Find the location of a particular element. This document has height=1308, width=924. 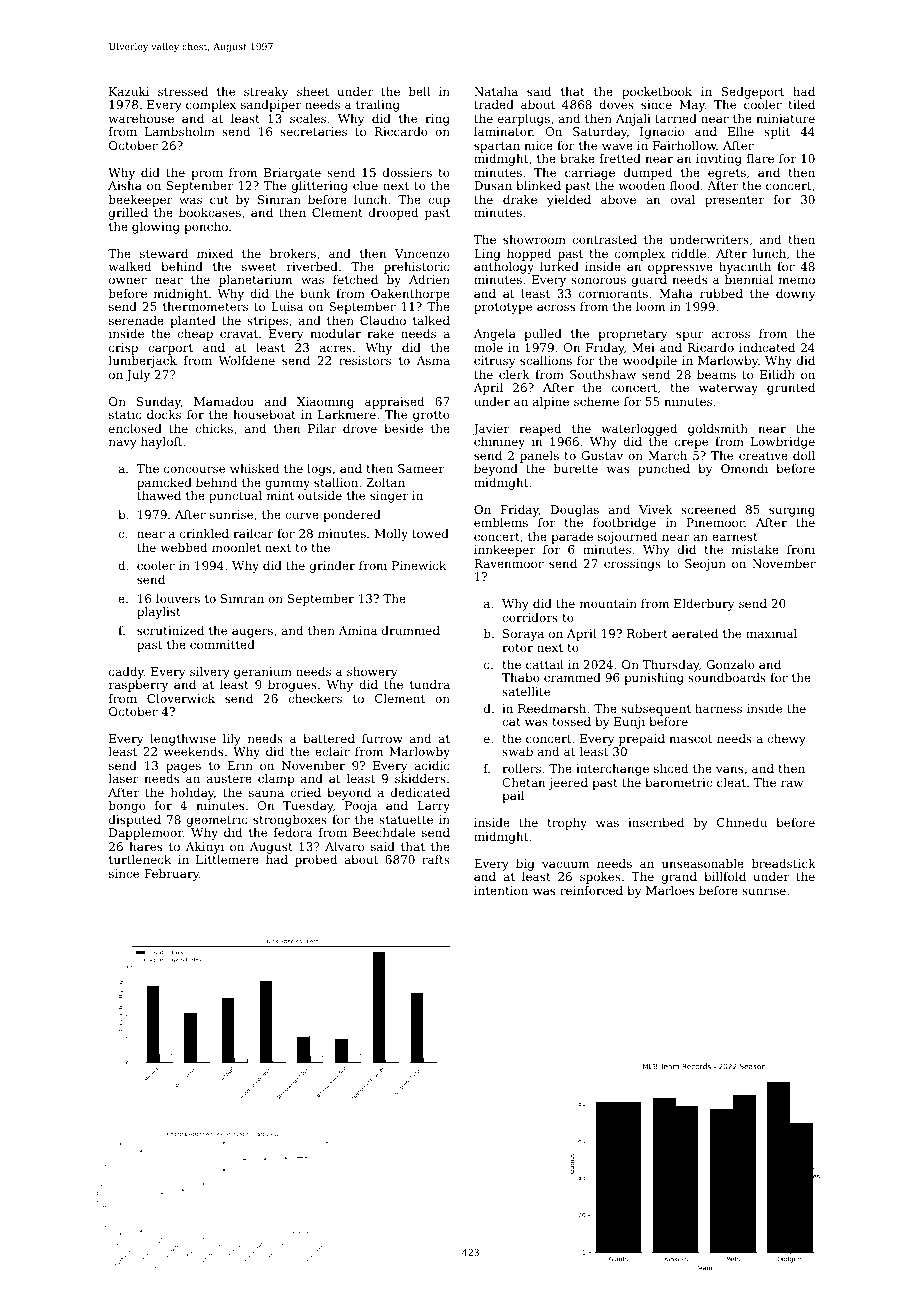

Vivek is located at coordinates (656, 509).
